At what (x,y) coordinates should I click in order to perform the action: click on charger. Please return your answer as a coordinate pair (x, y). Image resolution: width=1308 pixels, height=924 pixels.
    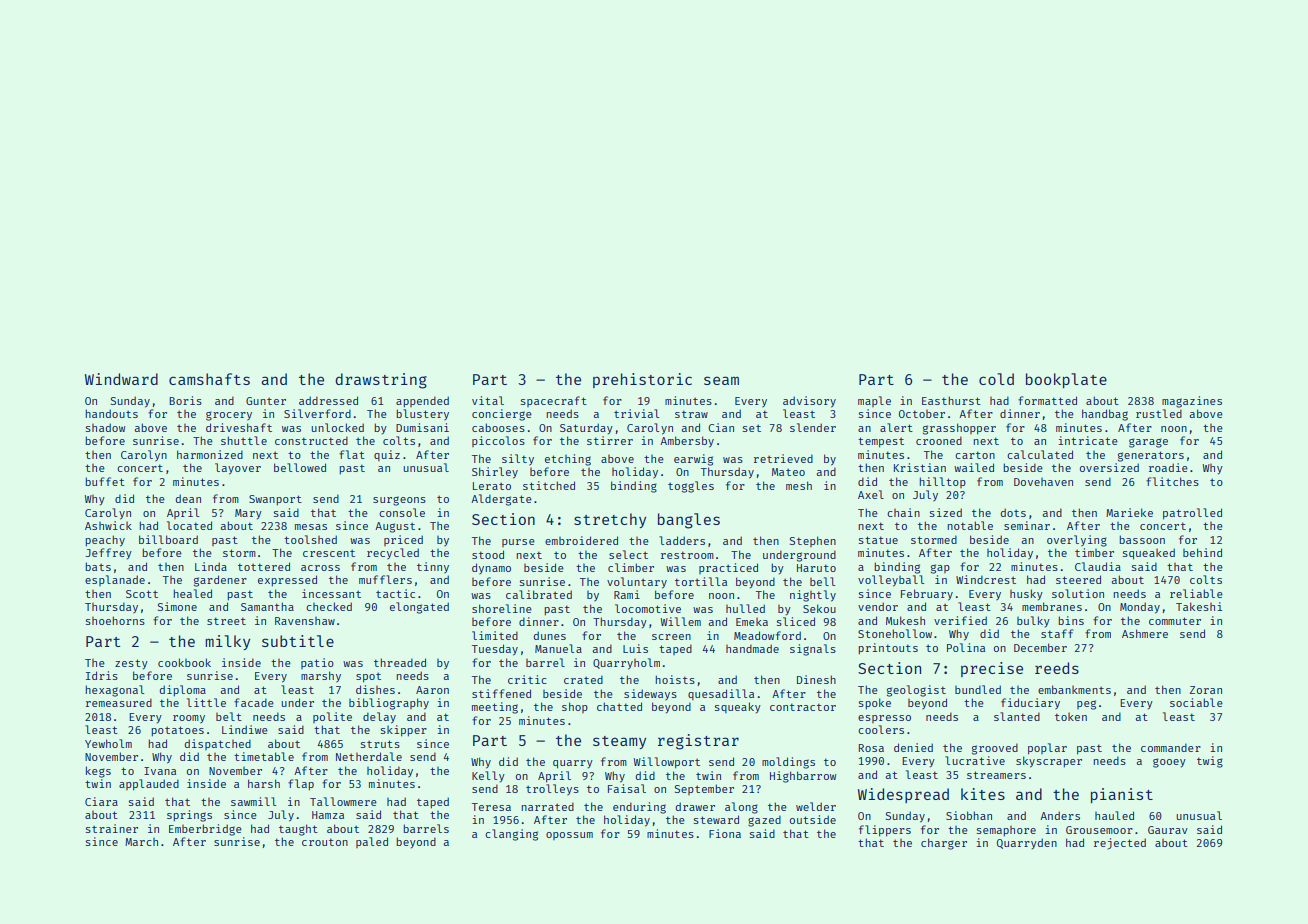
    Looking at the image, I should click on (944, 844).
